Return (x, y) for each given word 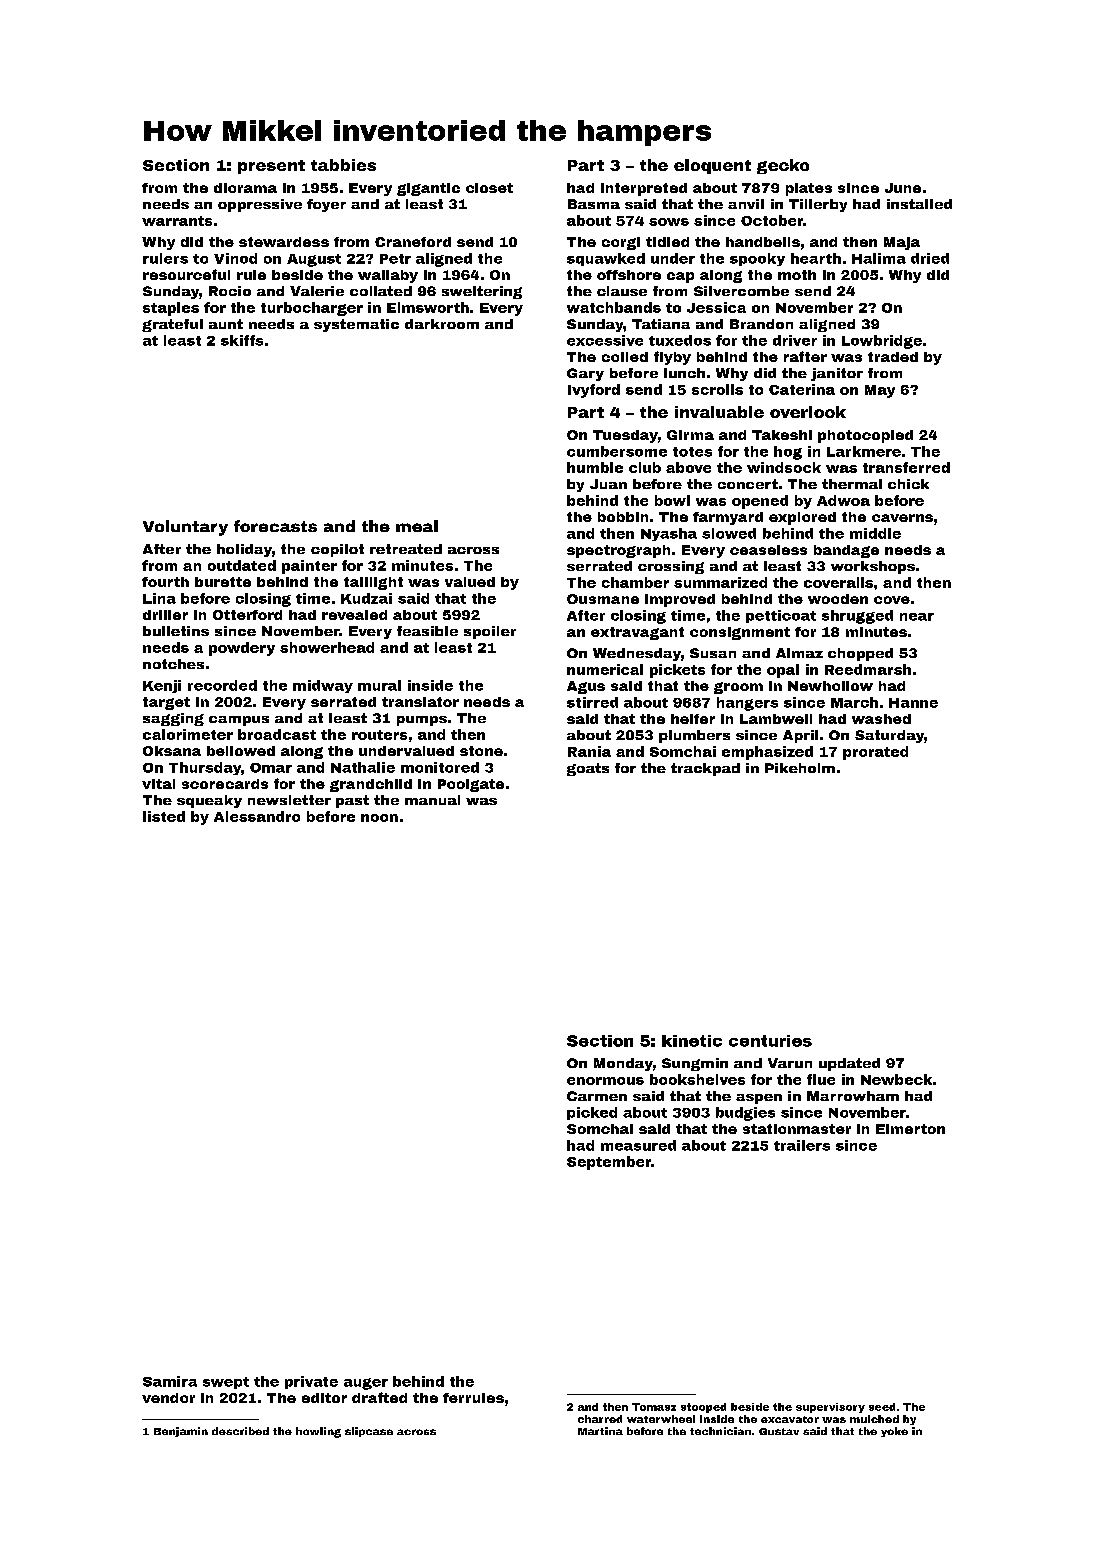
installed (919, 204)
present (271, 167)
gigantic (428, 189)
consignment (740, 633)
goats (588, 769)
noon (379, 818)
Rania (589, 751)
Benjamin (181, 1432)
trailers (802, 1145)
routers (379, 735)
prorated (875, 753)
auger (366, 1384)
